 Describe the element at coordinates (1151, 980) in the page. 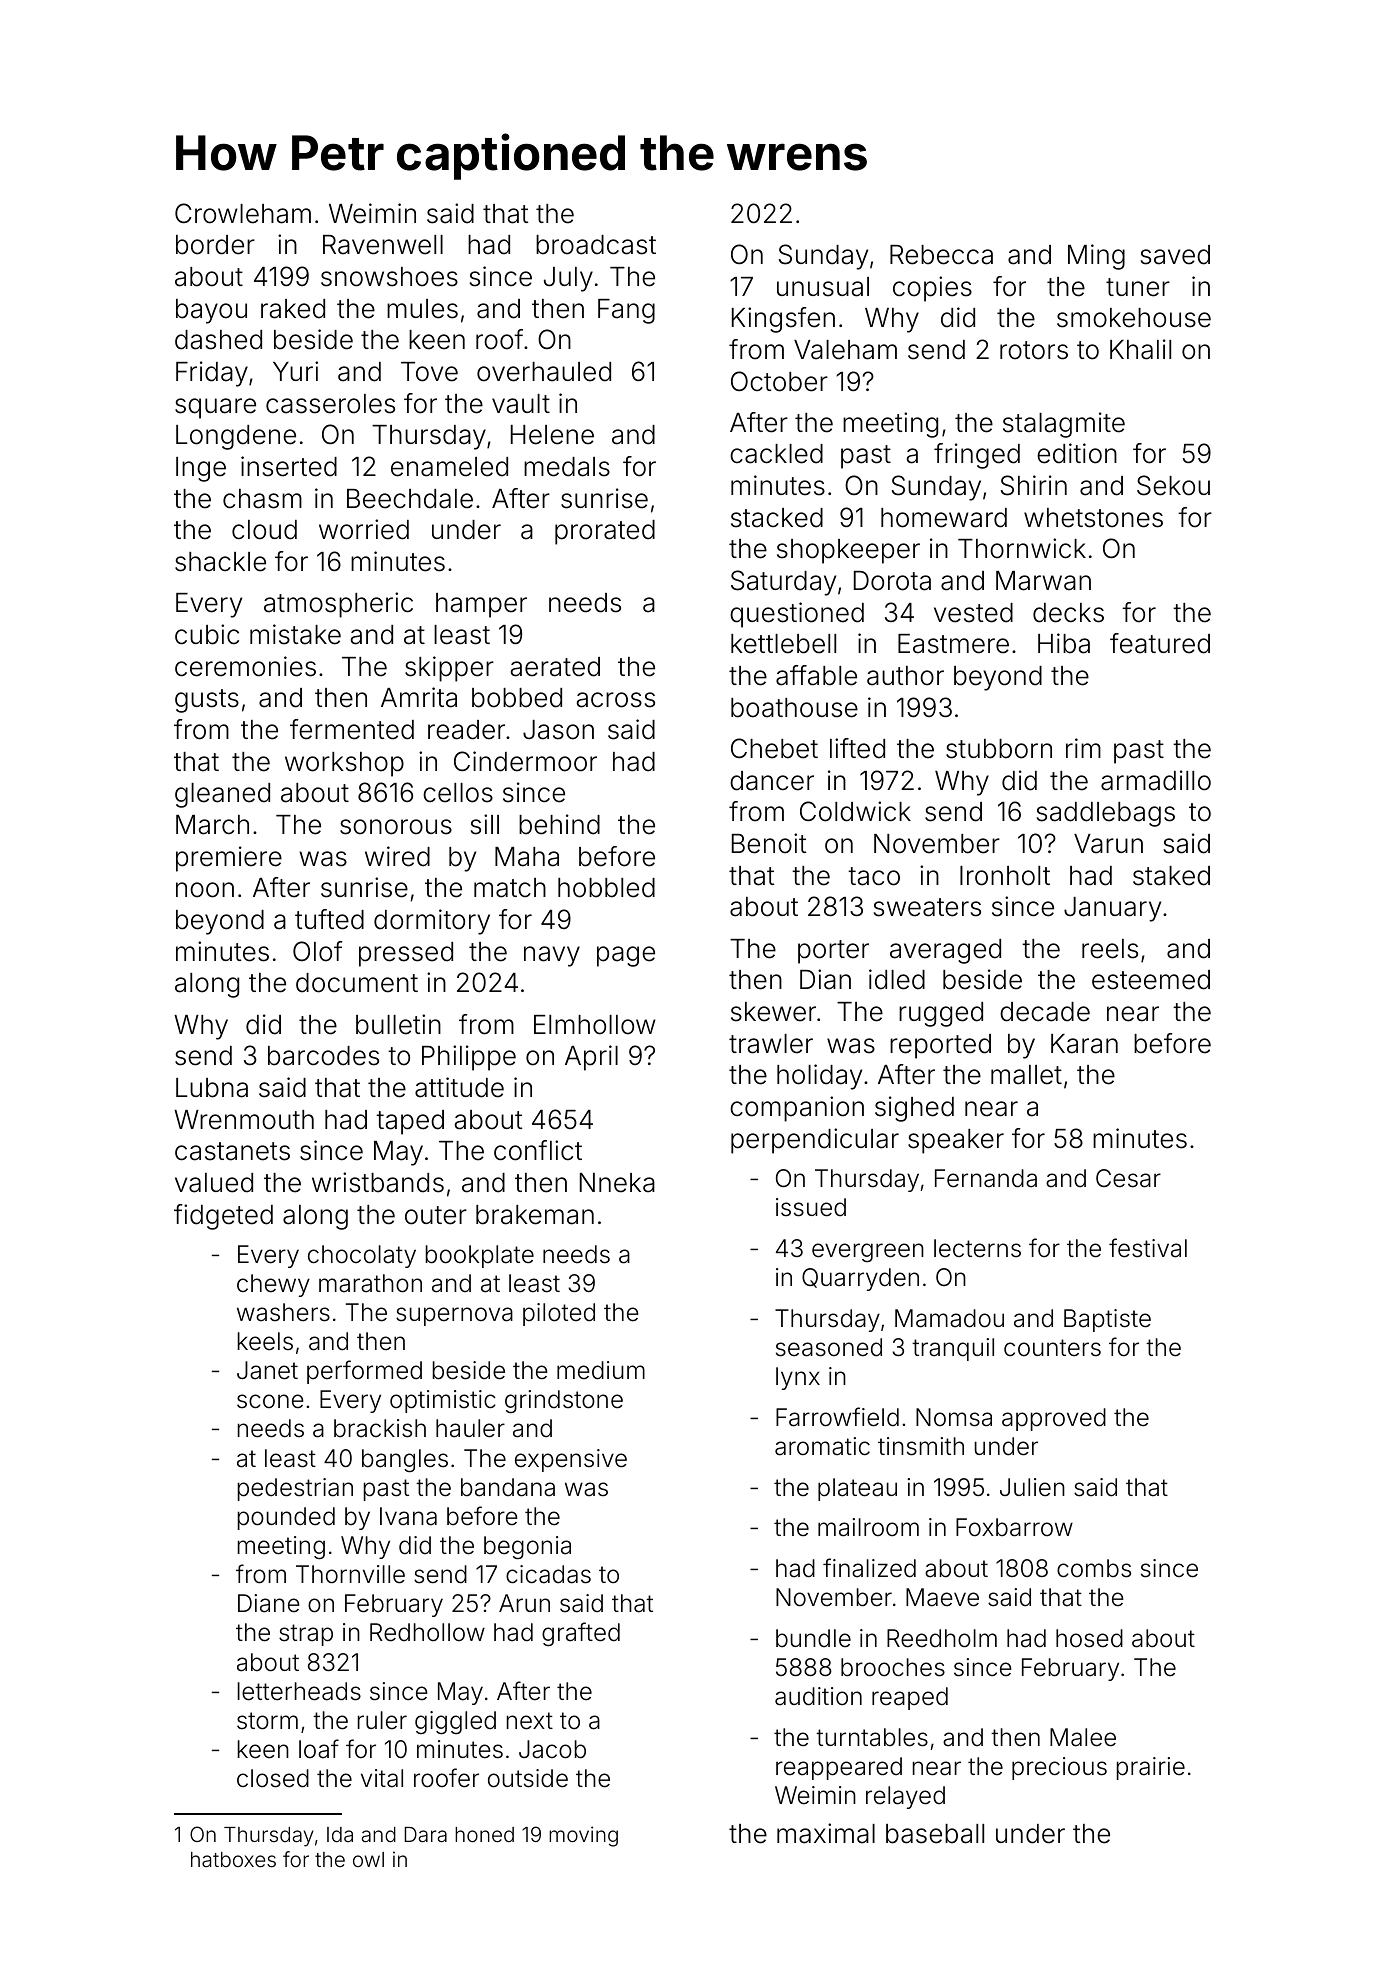

I see `esteemed` at that location.
